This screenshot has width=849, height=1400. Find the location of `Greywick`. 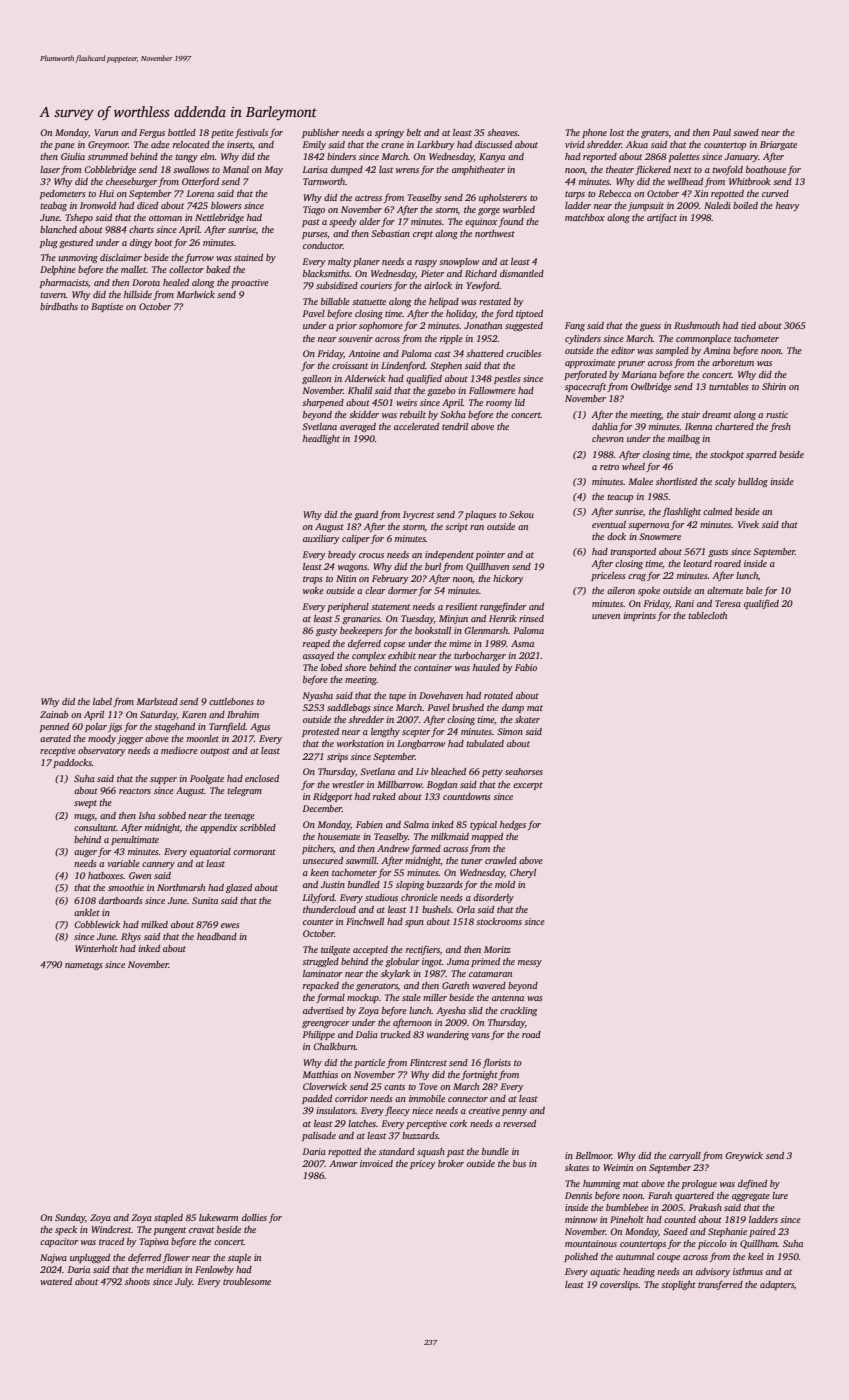

Greywick is located at coordinates (744, 1156).
